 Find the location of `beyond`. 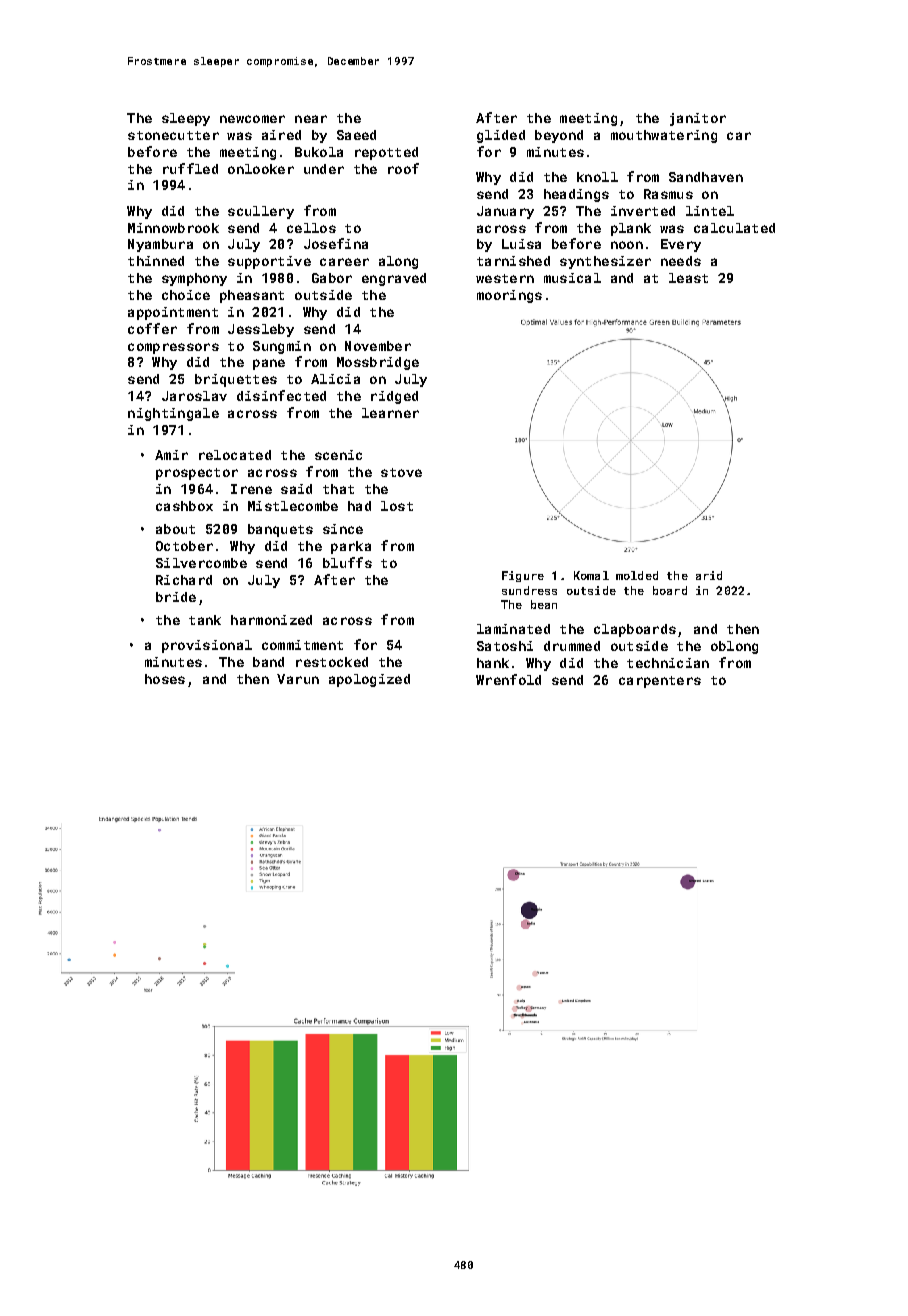

beyond is located at coordinates (559, 136).
